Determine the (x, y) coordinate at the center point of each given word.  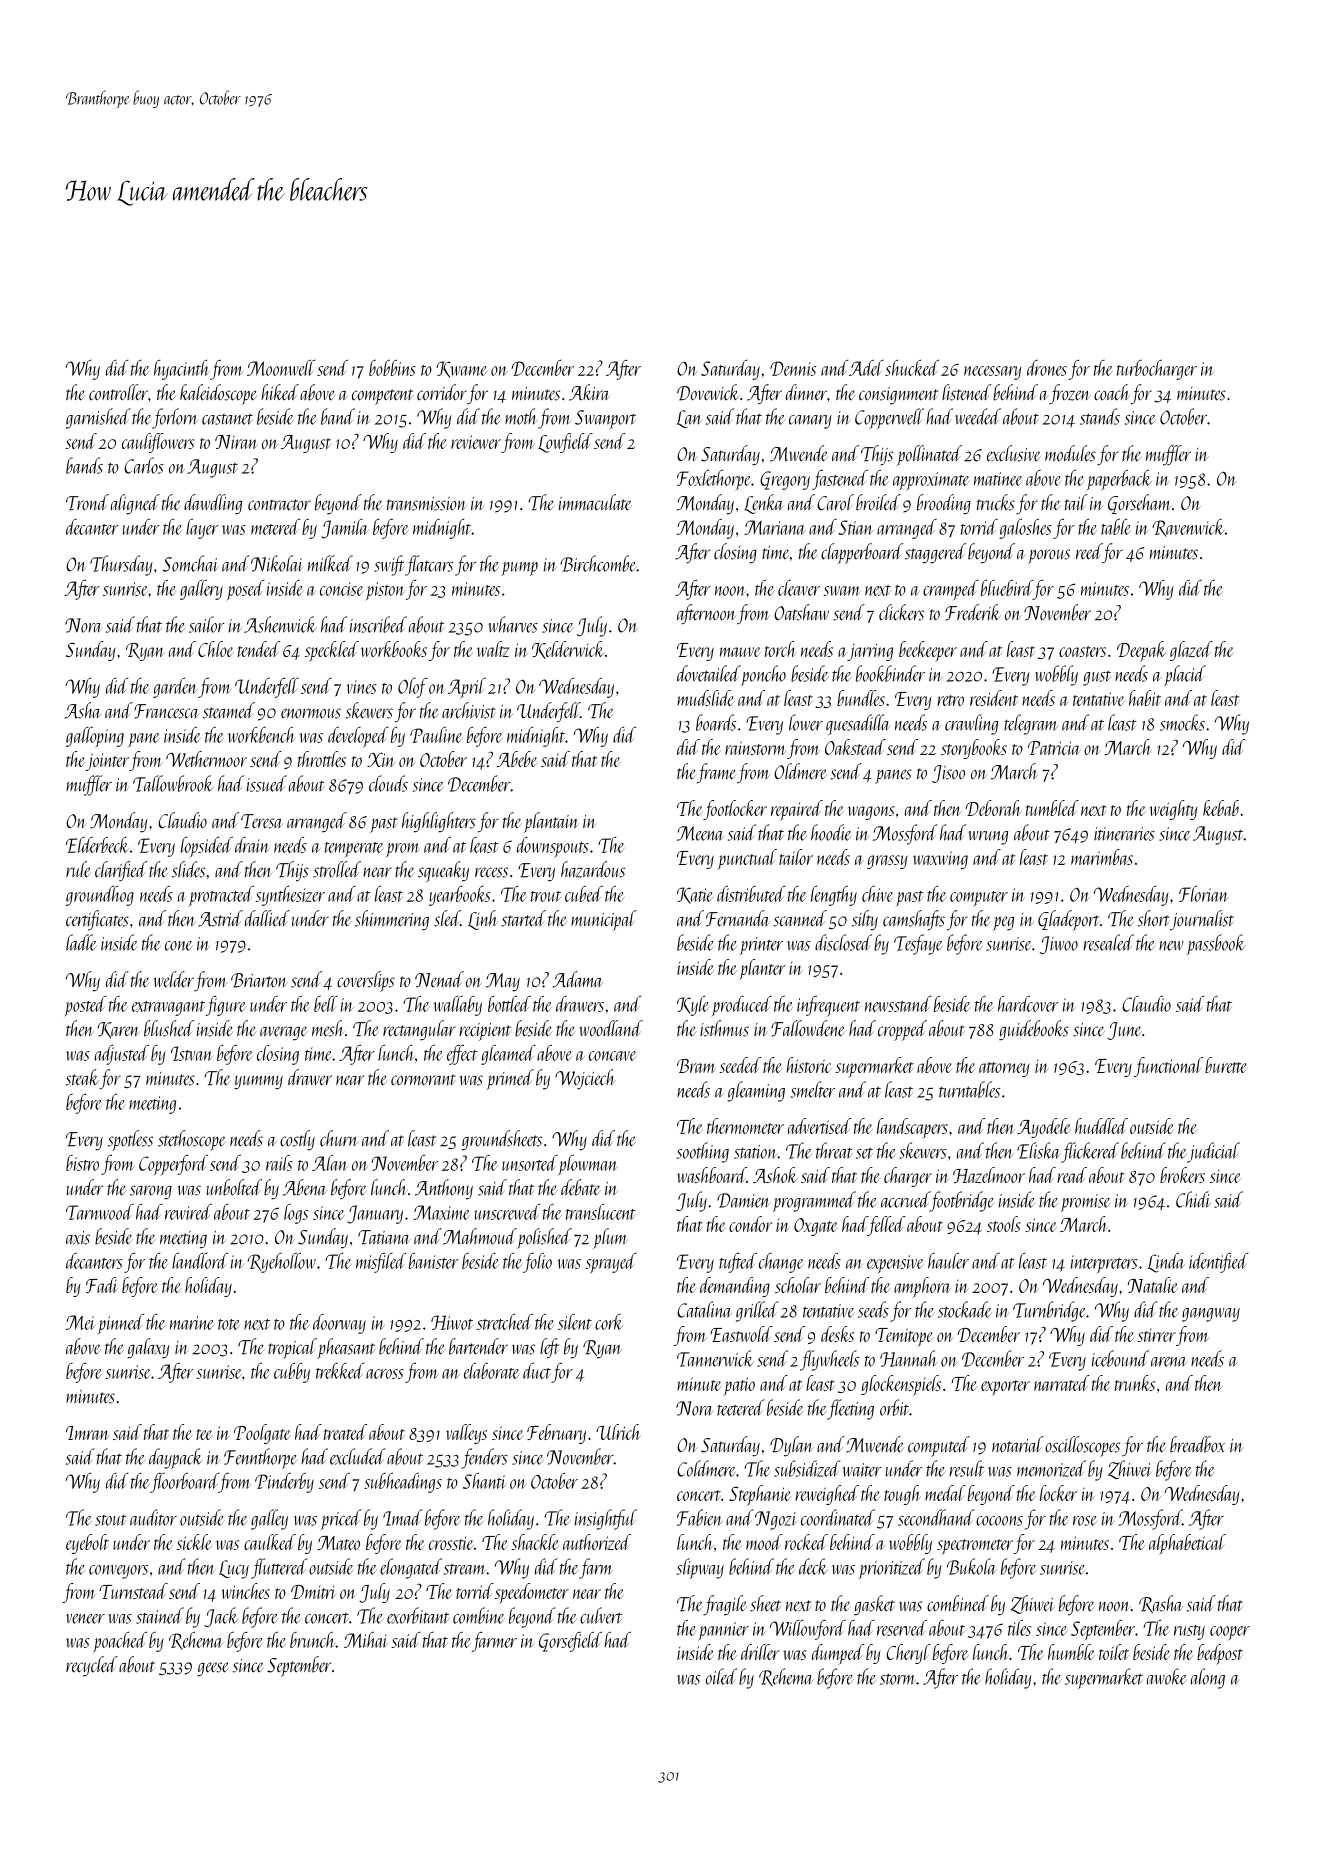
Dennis (793, 368)
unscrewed (508, 1212)
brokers (1182, 1175)
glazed (1191, 651)
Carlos (144, 465)
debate (581, 1187)
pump (519, 569)
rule (78, 869)
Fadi (101, 1285)
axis (78, 1238)
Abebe (517, 759)
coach (1112, 392)
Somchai (191, 563)
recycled (92, 1666)
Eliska (1038, 1150)
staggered (935, 553)
